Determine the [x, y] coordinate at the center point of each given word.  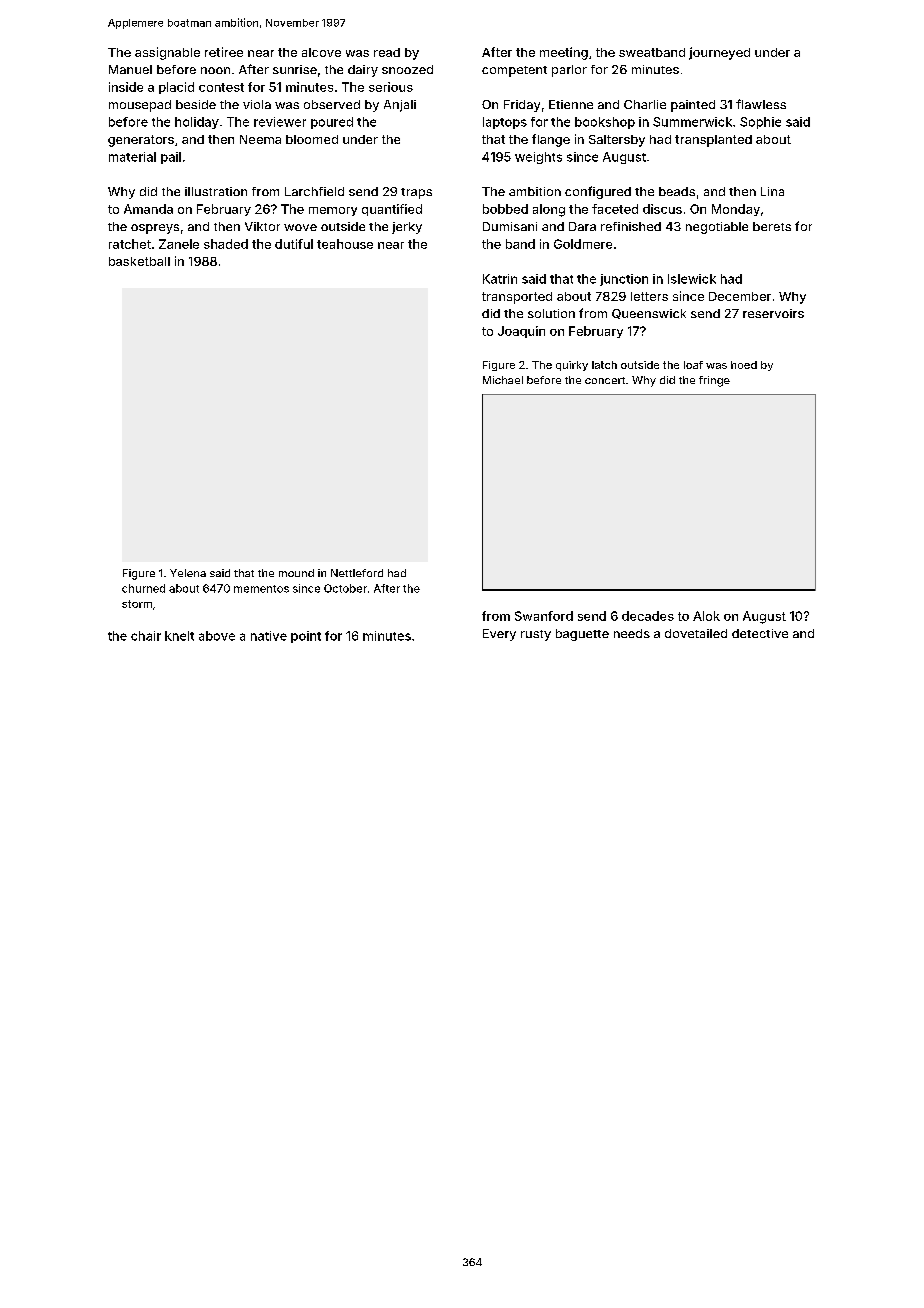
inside [126, 87]
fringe [714, 381]
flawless [761, 104]
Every [499, 635]
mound [296, 573]
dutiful [294, 244]
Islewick [692, 279]
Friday [522, 106]
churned [143, 588]
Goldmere [583, 244]
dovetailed [696, 633]
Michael [503, 380]
